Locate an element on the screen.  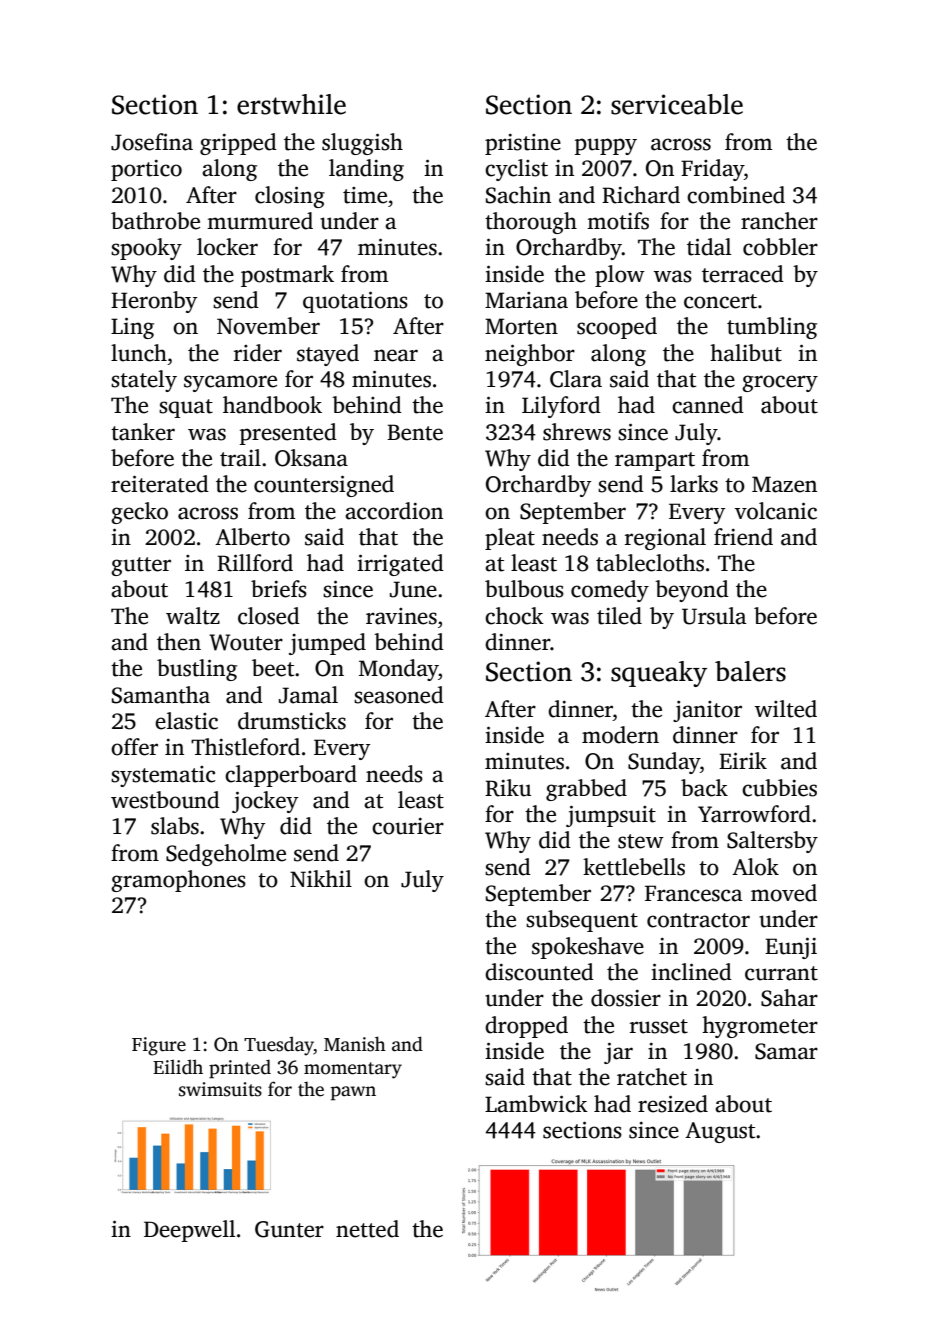
friend is located at coordinates (743, 537).
